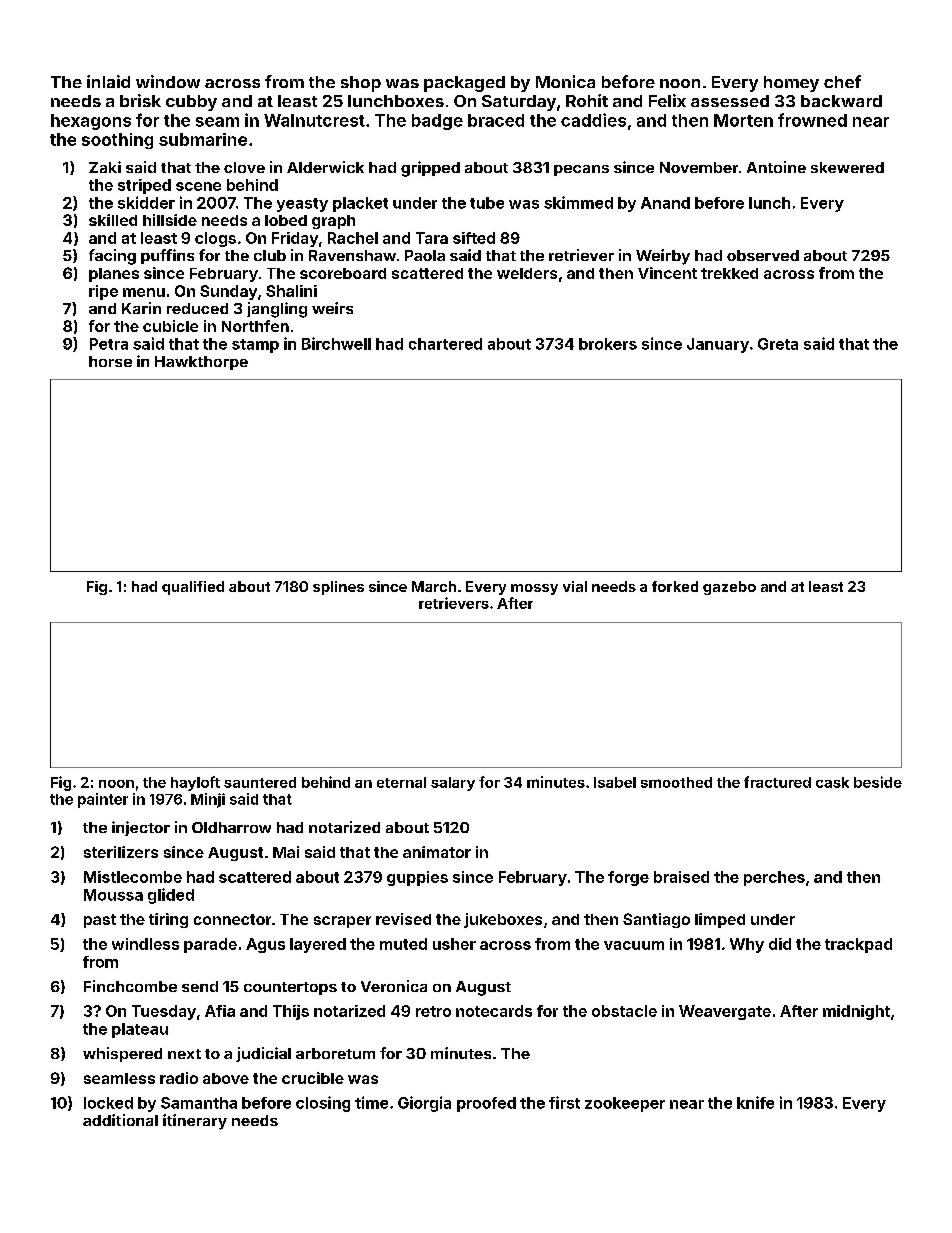 This screenshot has width=952, height=1233. I want to click on qualified, so click(193, 588).
